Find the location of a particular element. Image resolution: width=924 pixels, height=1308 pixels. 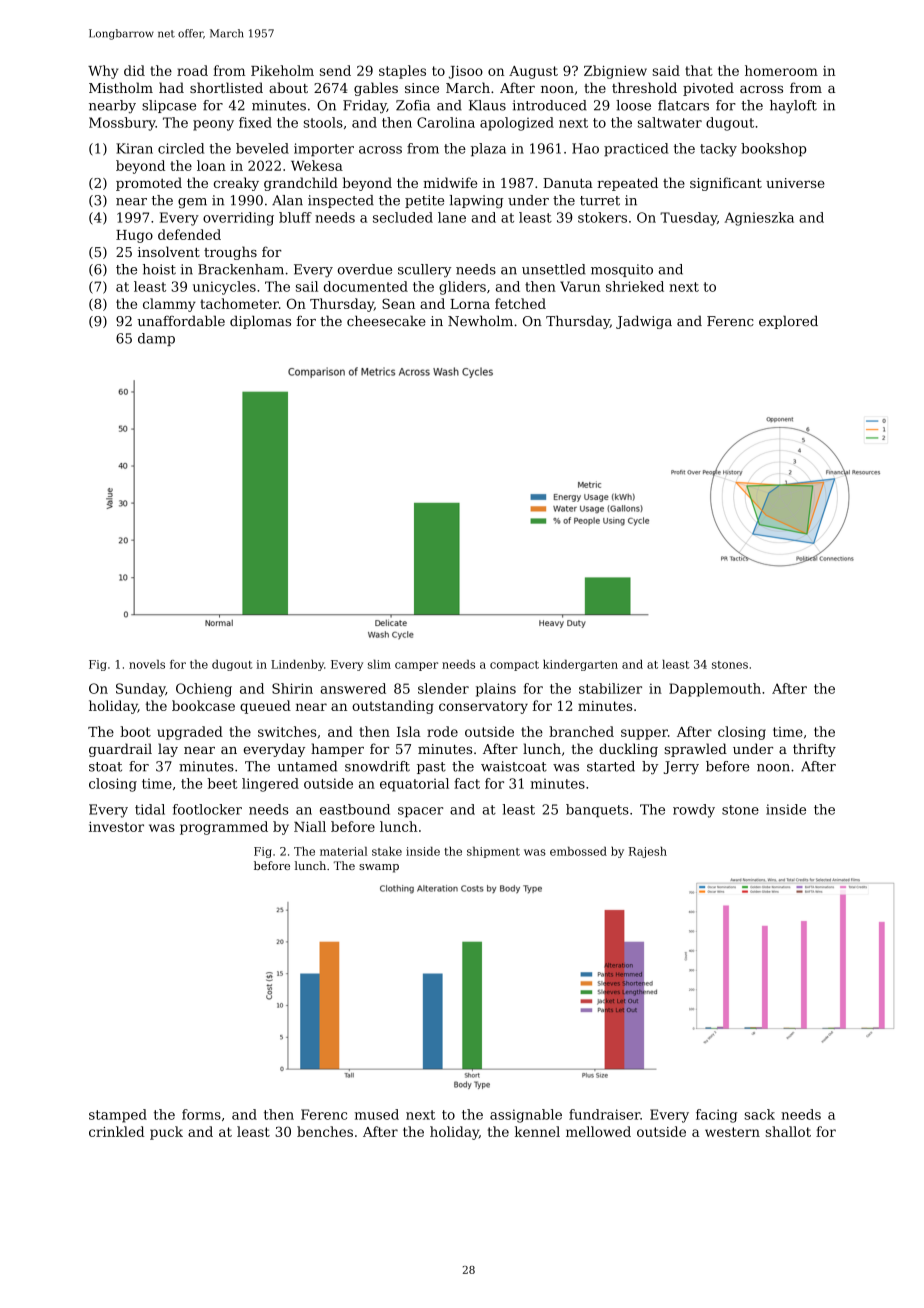

rowdy is located at coordinates (694, 811).
